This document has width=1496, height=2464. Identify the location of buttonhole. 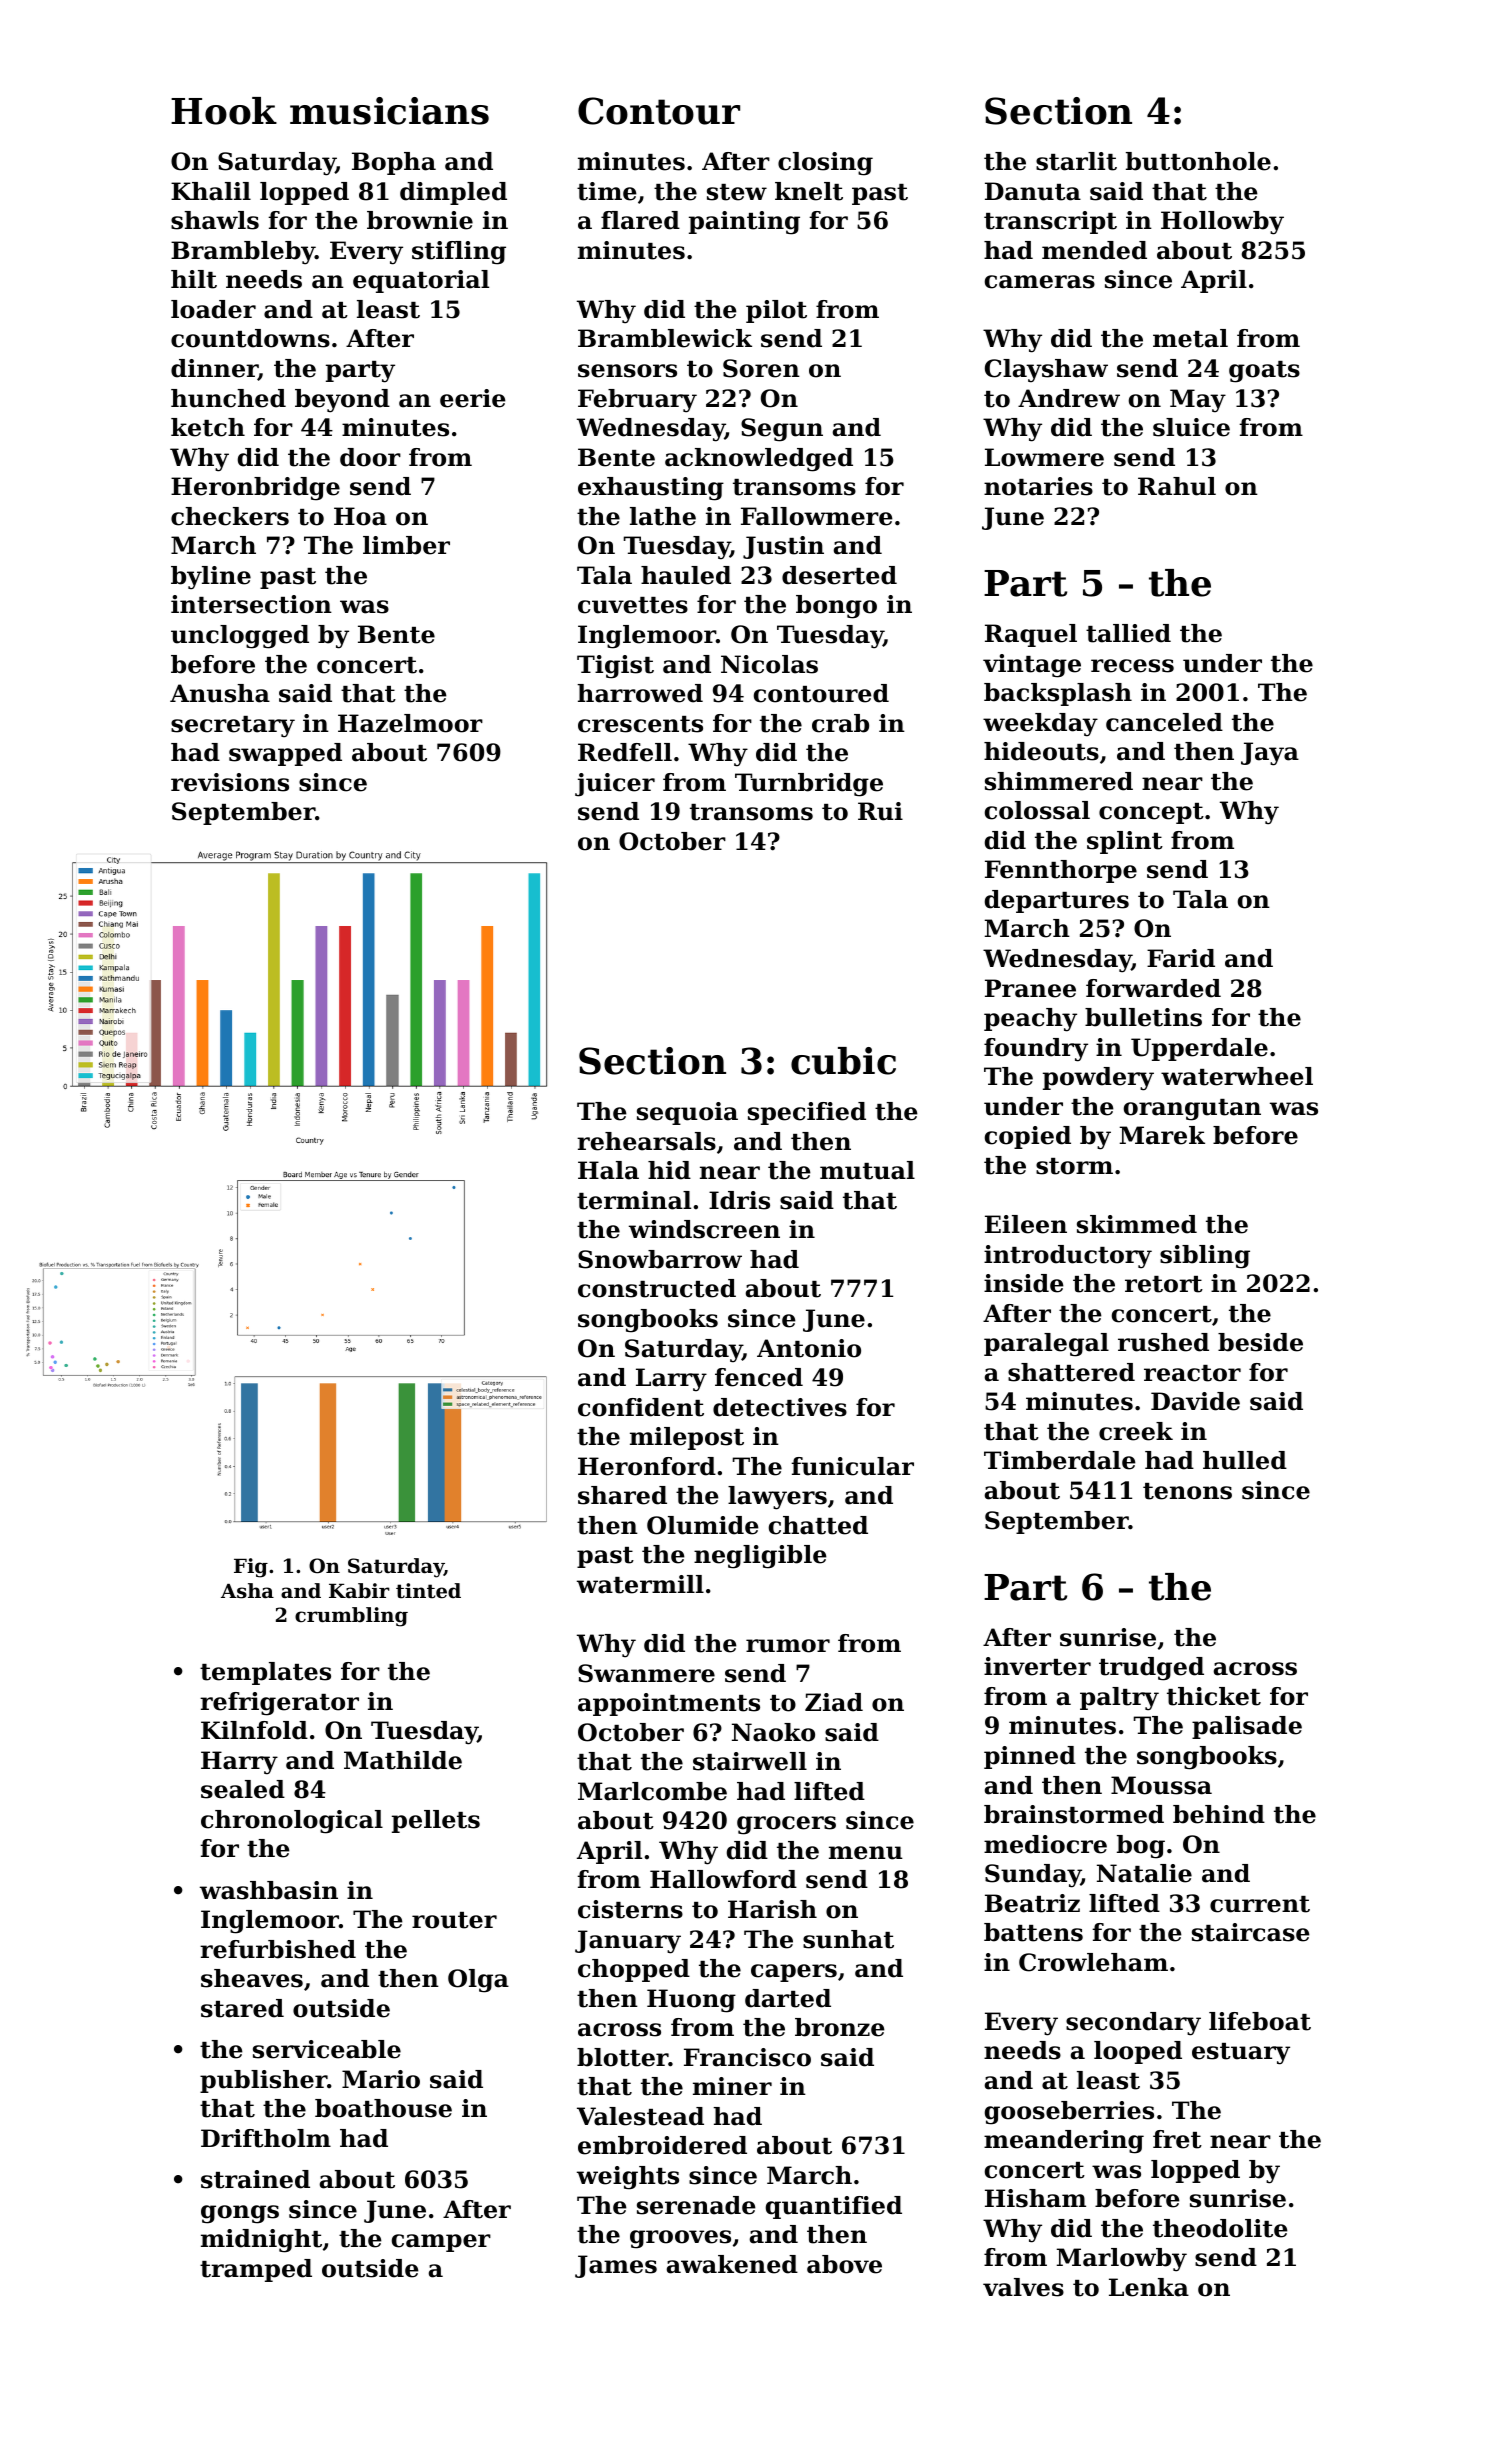
(1198, 161).
